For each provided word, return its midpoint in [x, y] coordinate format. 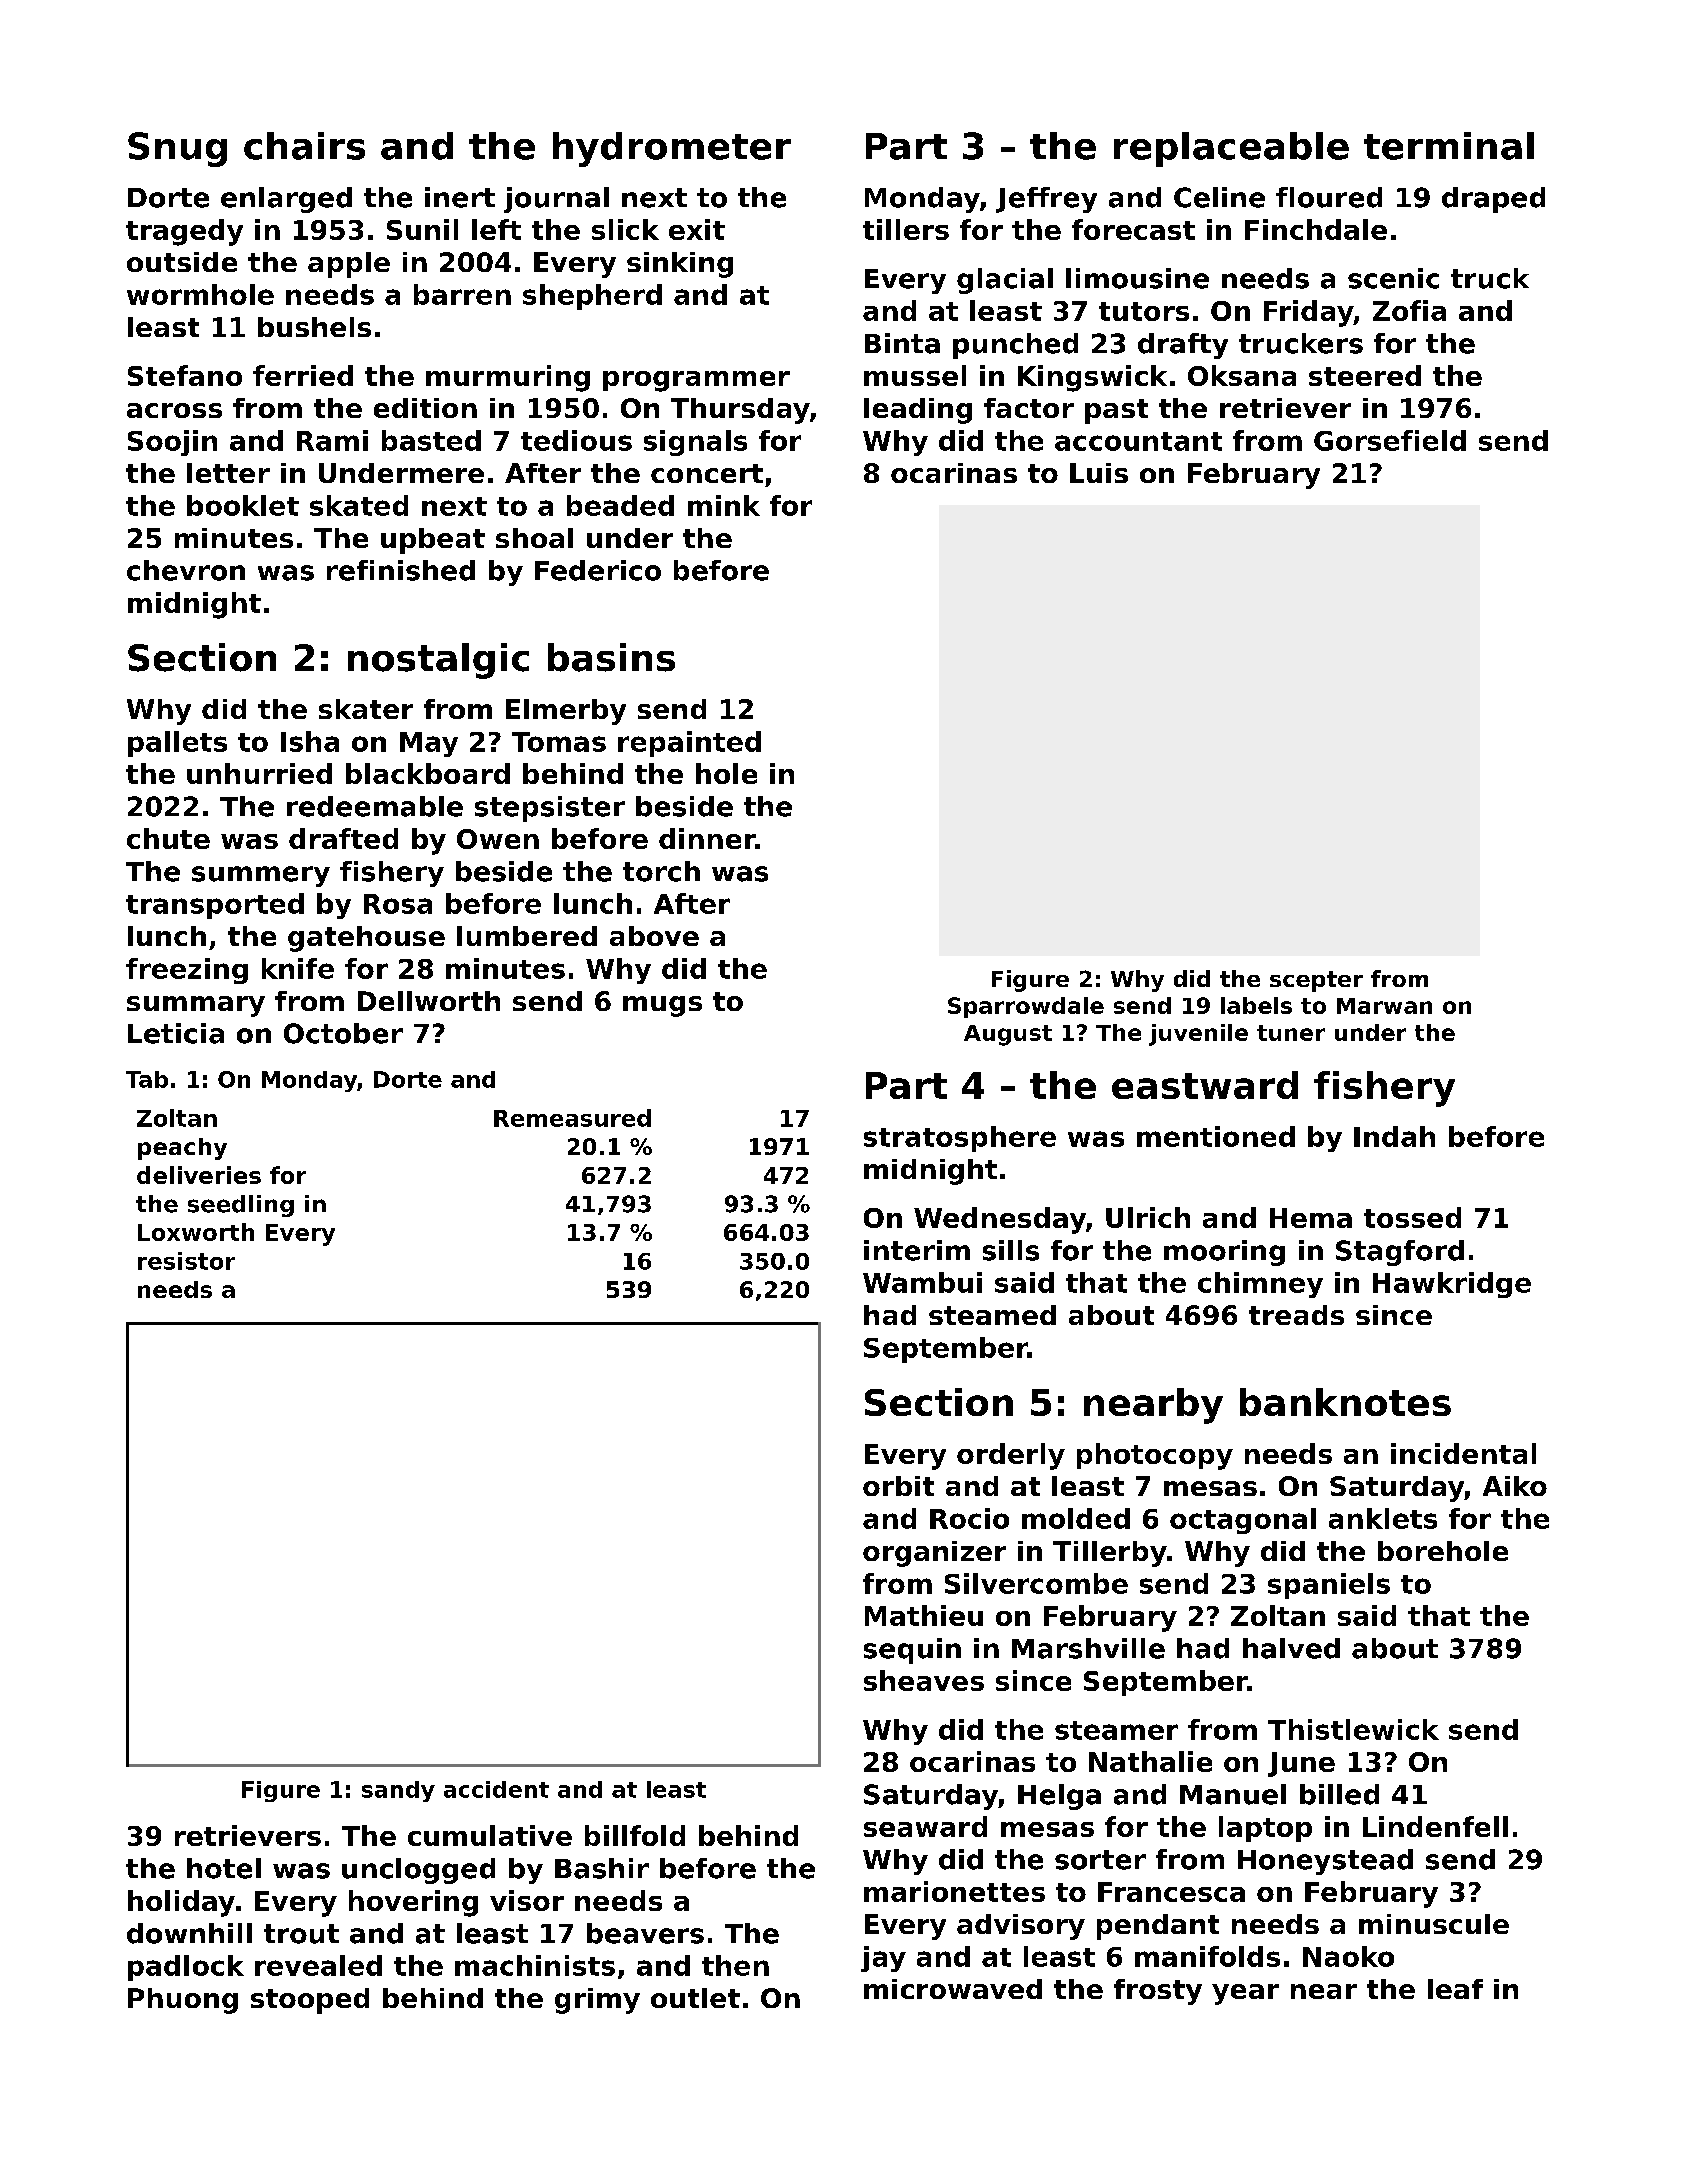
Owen [498, 839]
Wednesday [1000, 1220]
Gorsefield [1390, 440]
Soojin [172, 443]
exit [697, 229]
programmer [696, 381]
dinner [707, 838]
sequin [912, 1651]
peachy [182, 1149]
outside [182, 262]
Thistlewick [1353, 1729]
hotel [224, 1868]
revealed [318, 1965]
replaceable [1231, 149]
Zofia [1409, 310]
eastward [1205, 1085]
